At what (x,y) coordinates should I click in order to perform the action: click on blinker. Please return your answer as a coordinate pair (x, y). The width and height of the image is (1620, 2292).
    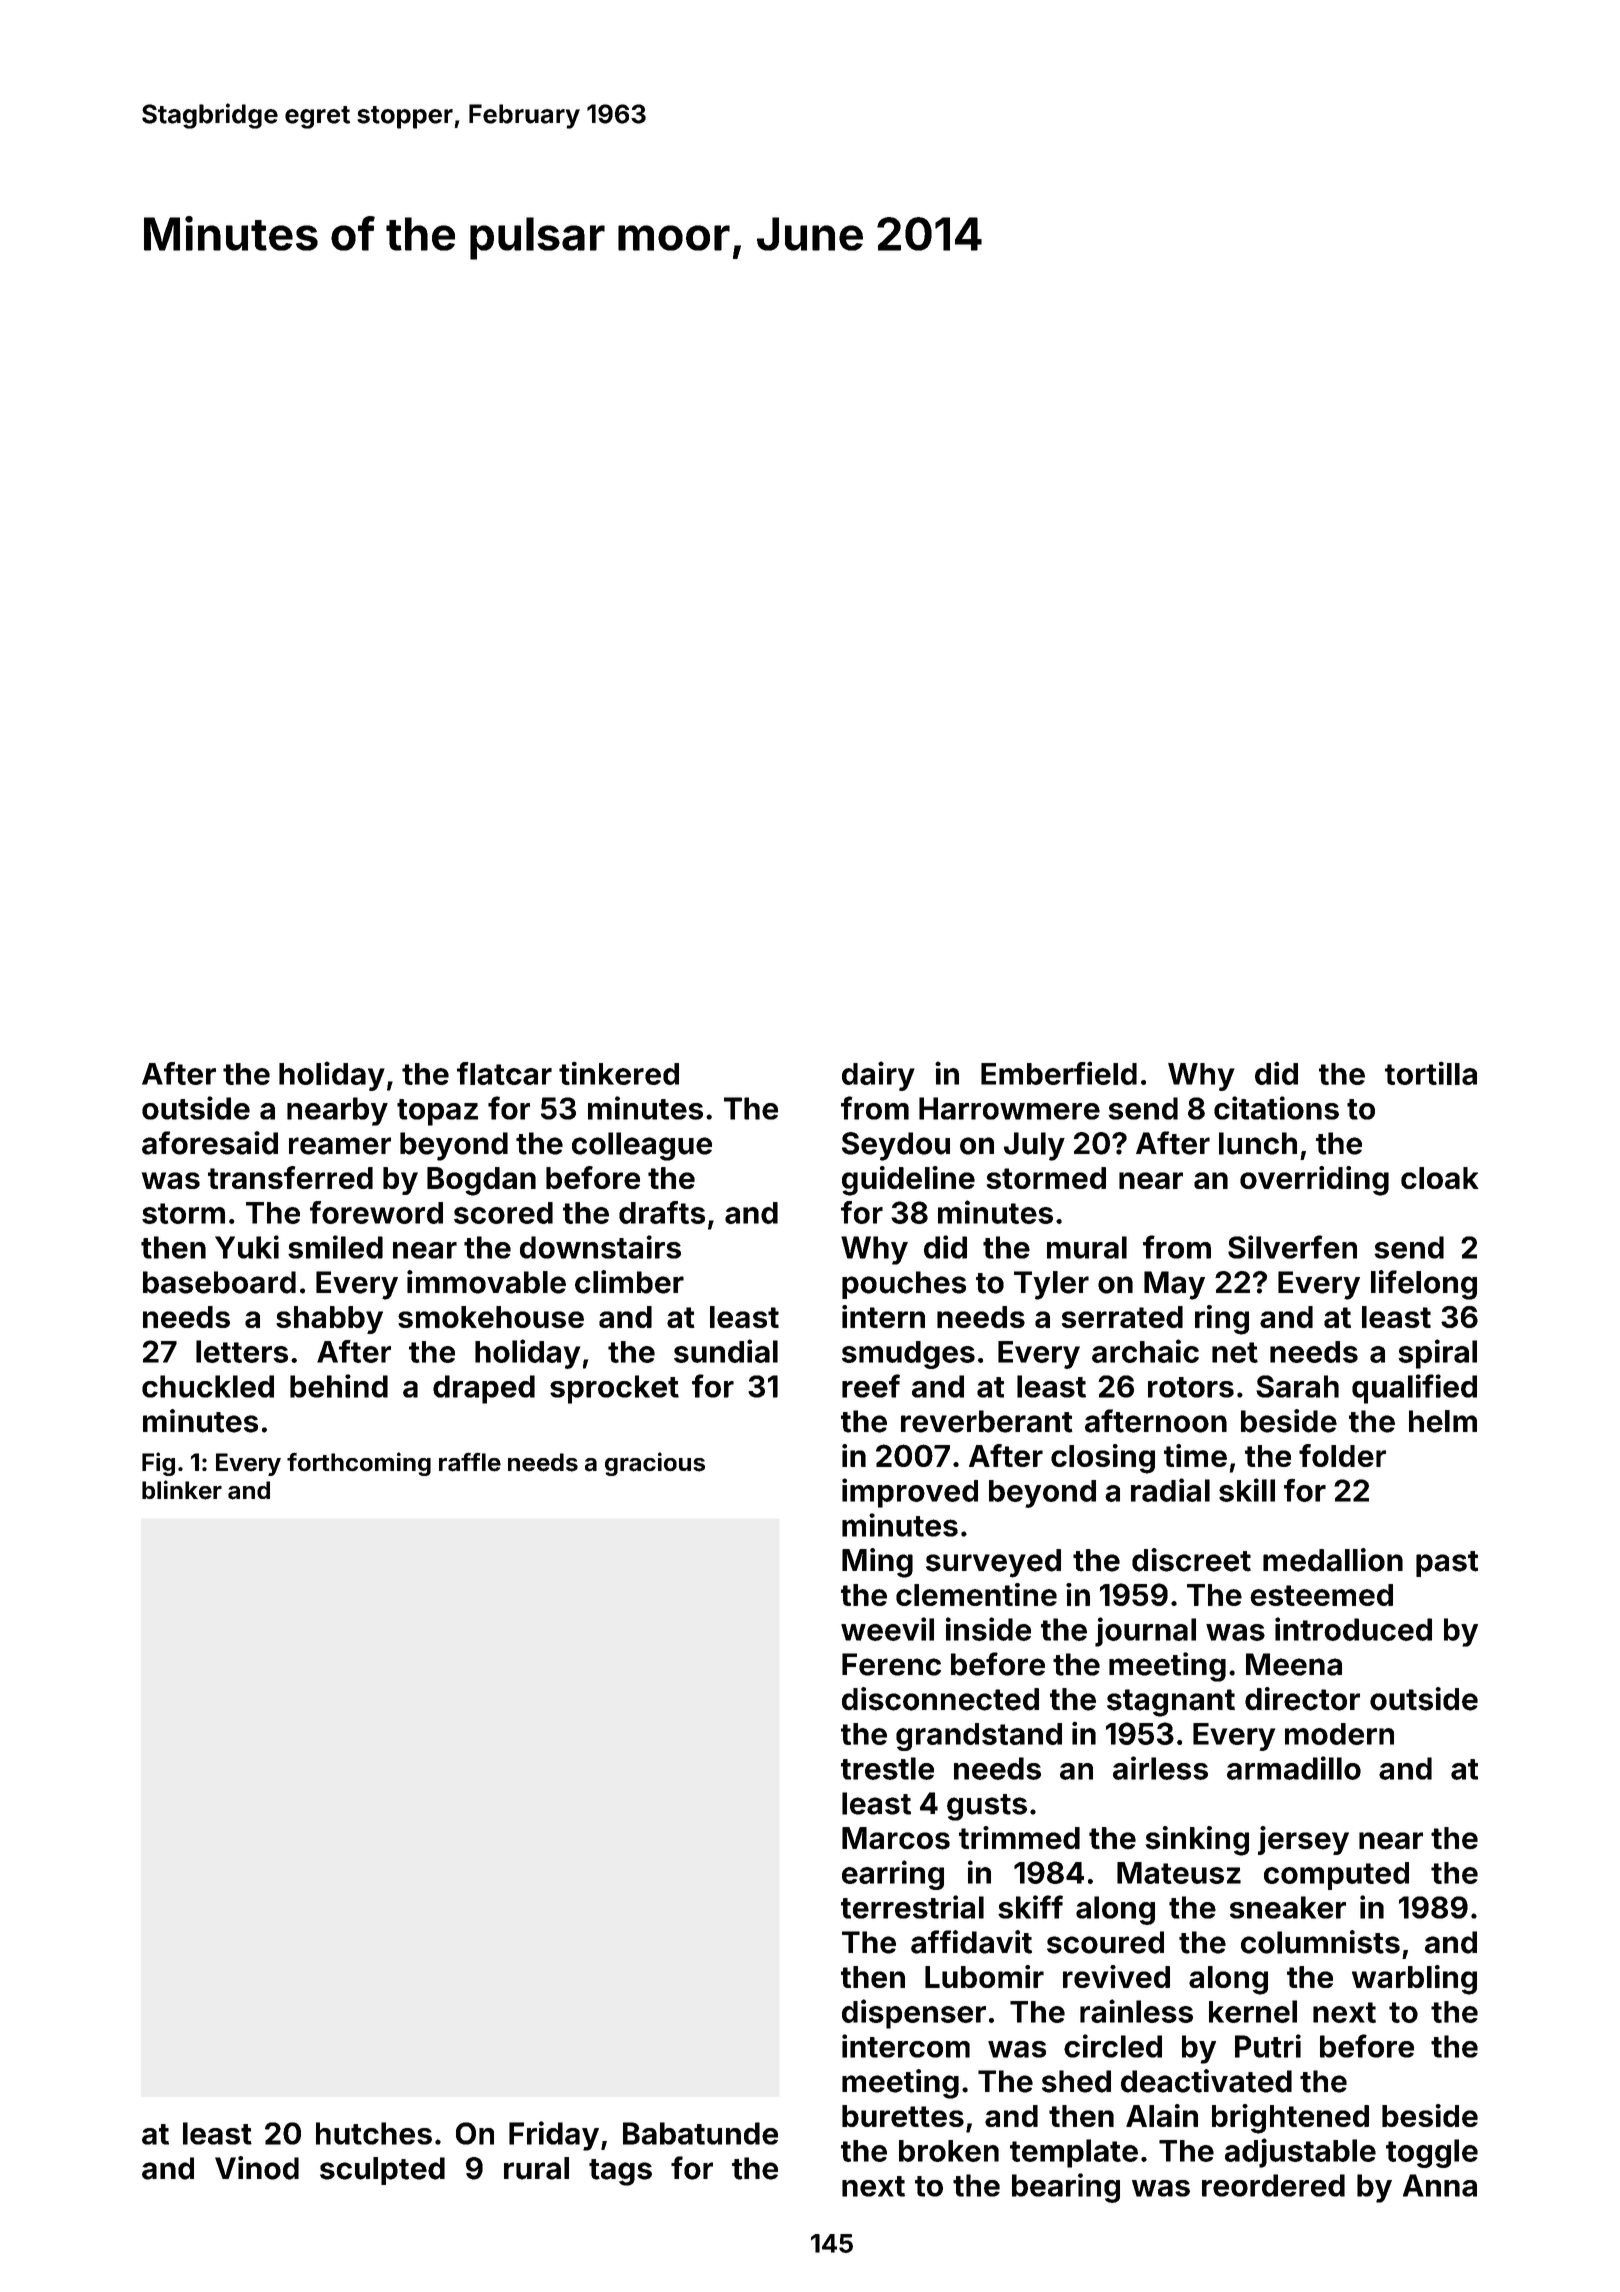
    Looking at the image, I should click on (182, 1490).
